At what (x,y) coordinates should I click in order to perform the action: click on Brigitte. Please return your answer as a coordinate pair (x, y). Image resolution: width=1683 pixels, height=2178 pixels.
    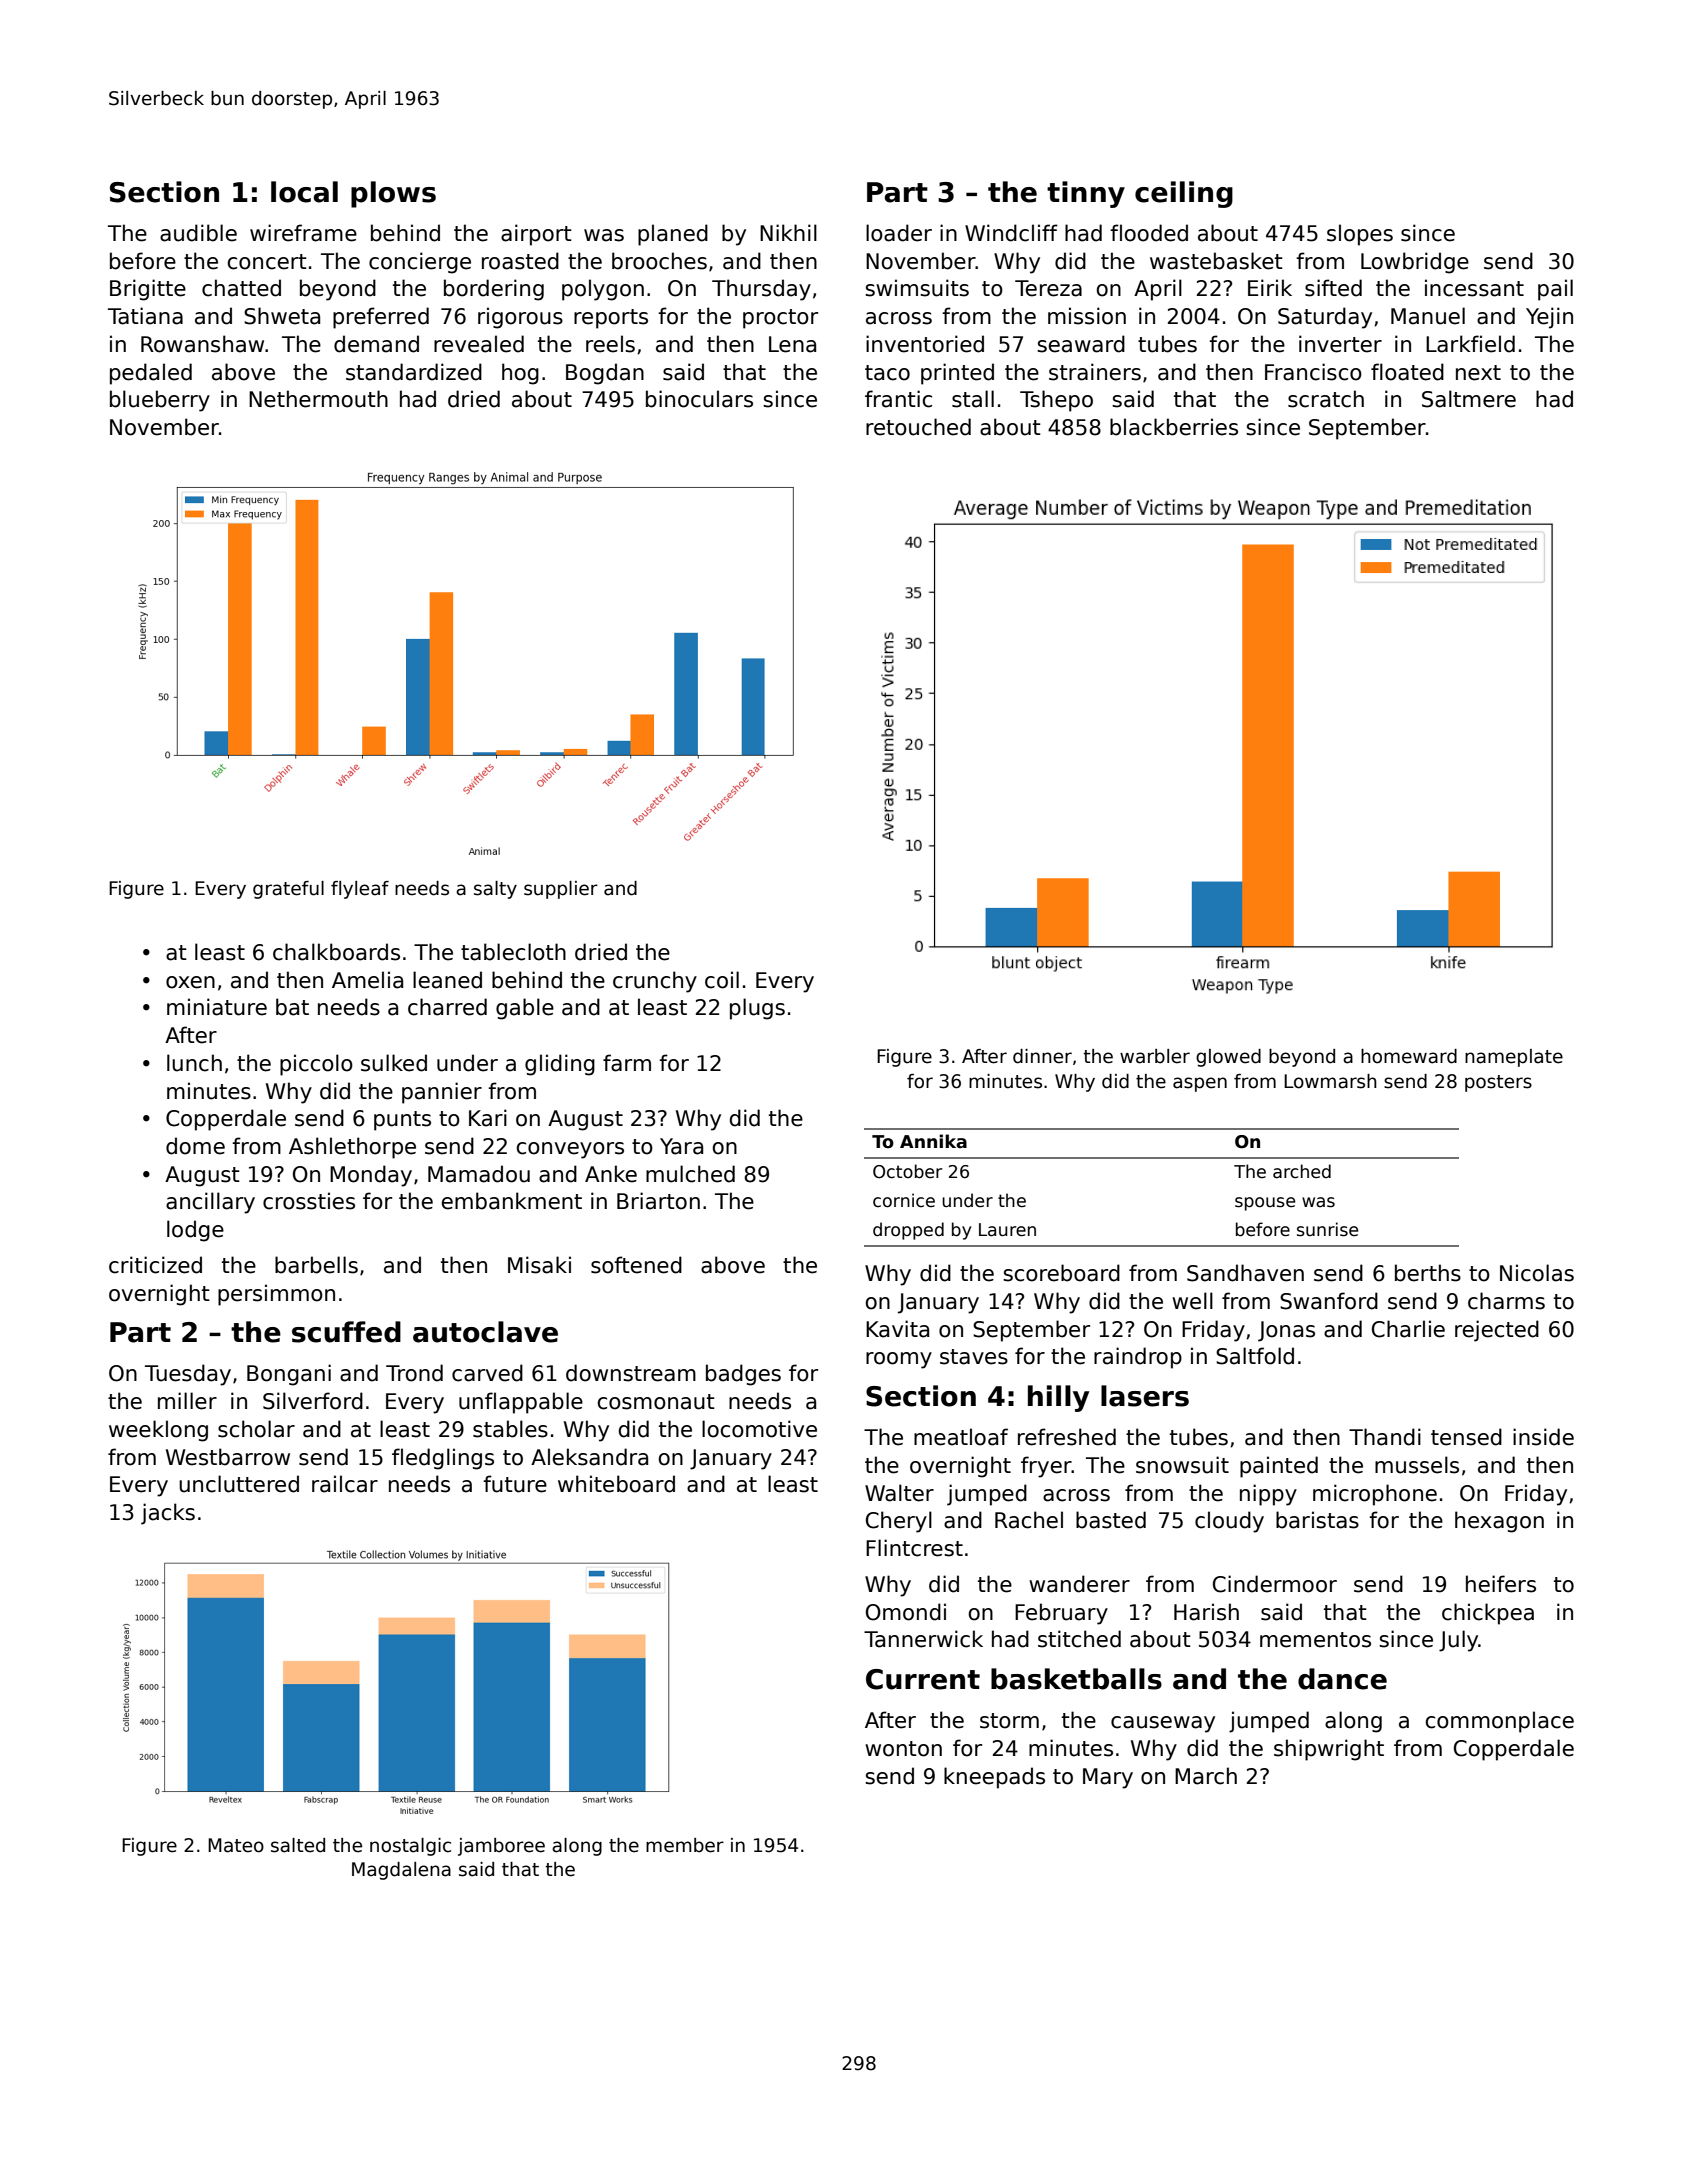
    Looking at the image, I should click on (148, 290).
